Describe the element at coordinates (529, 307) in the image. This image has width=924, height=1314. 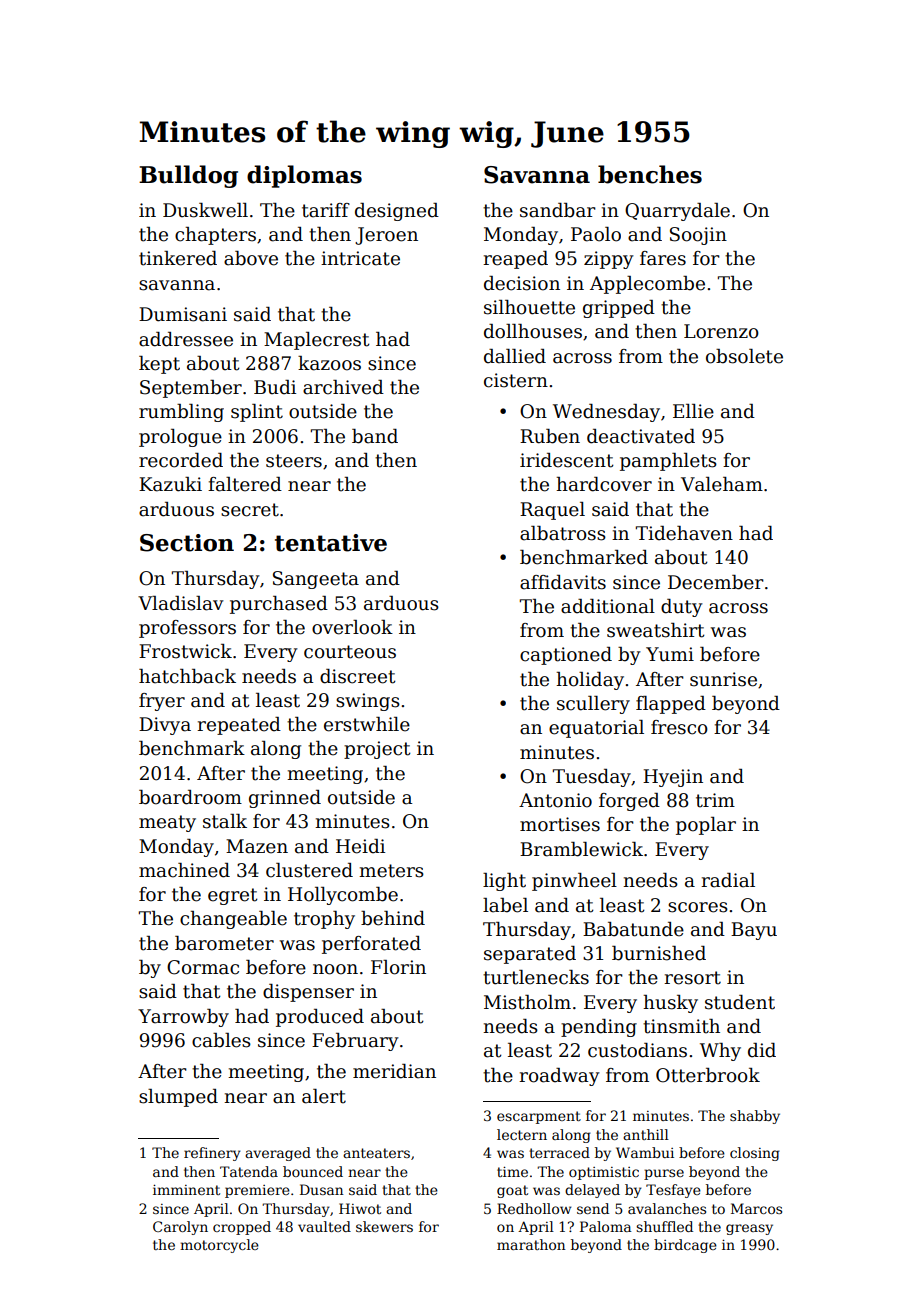
I see `silhouette` at that location.
